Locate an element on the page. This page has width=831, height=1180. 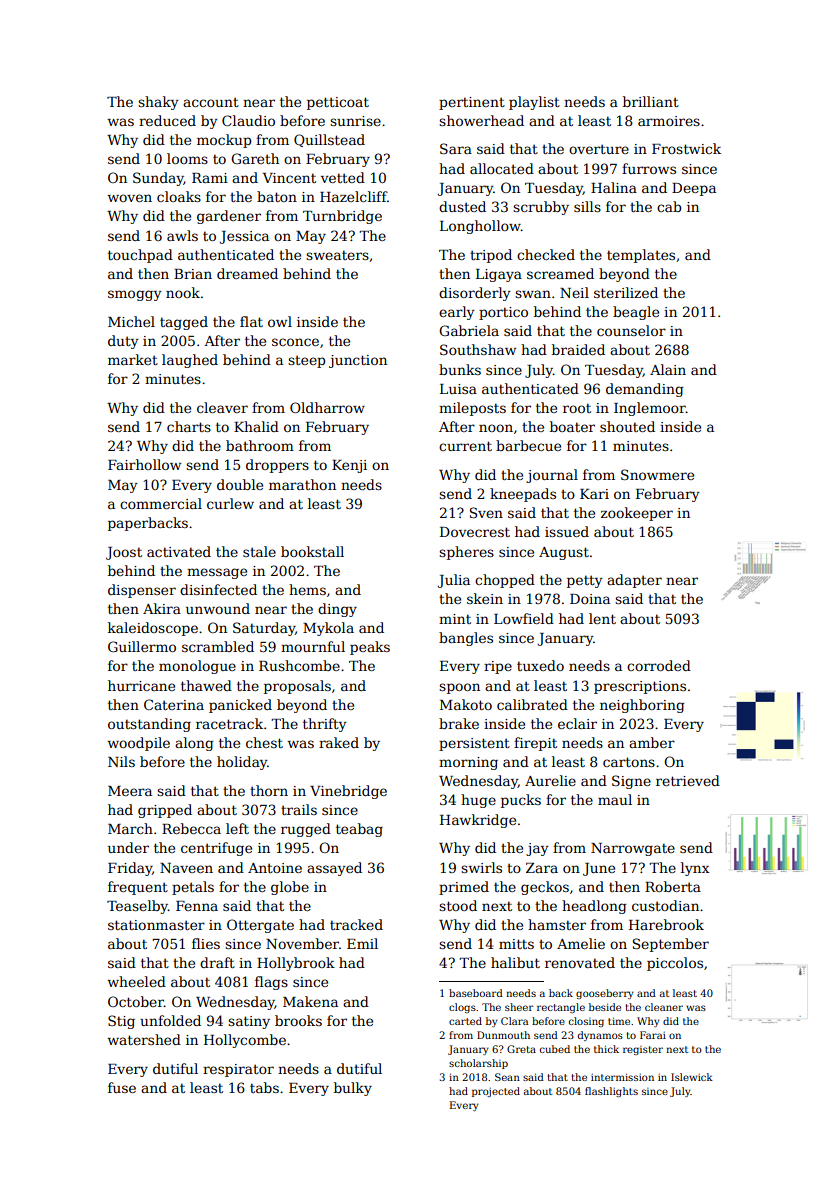
Inglemoor is located at coordinates (650, 409).
